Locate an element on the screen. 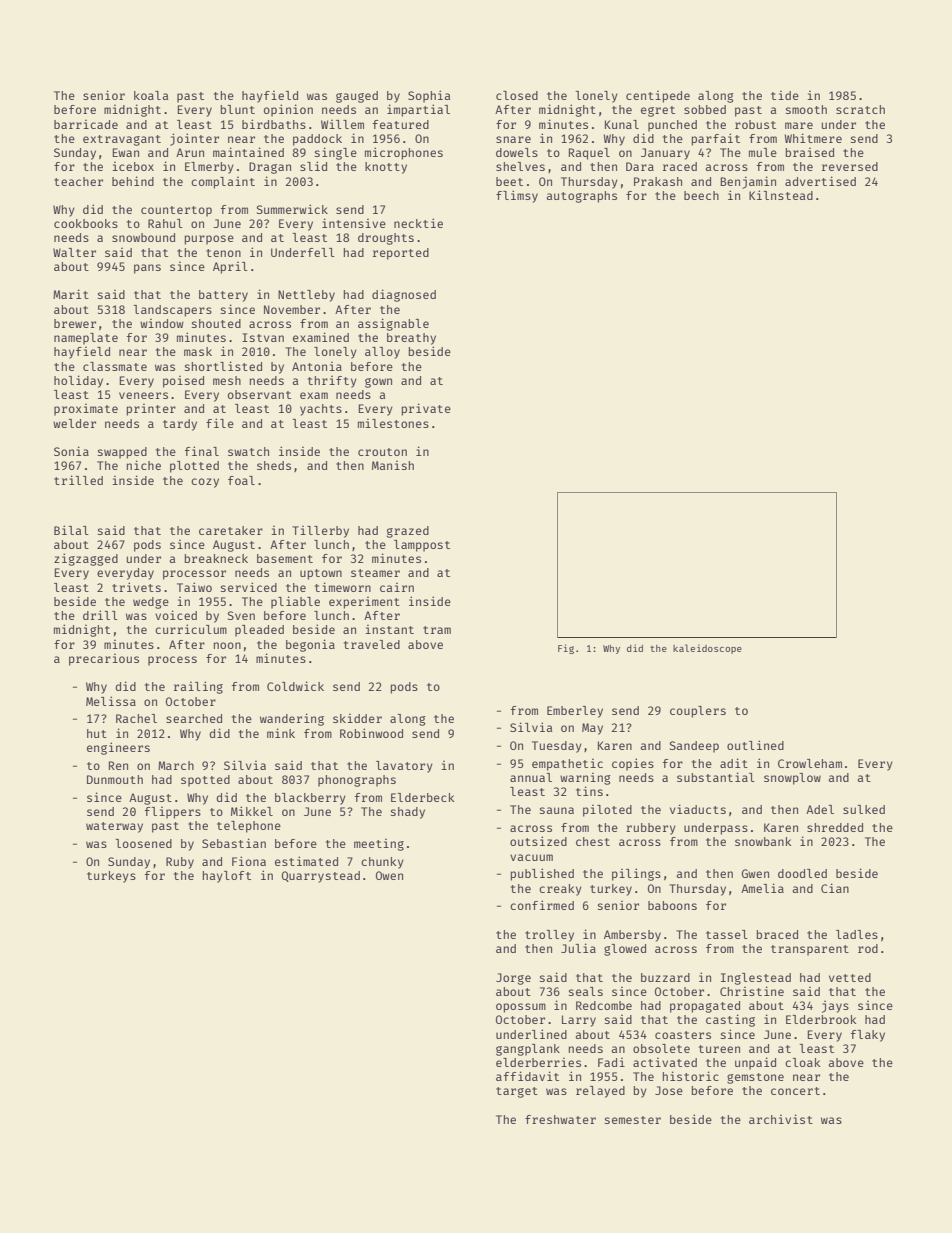 This screenshot has height=1233, width=952. freshwater is located at coordinates (560, 1119).
